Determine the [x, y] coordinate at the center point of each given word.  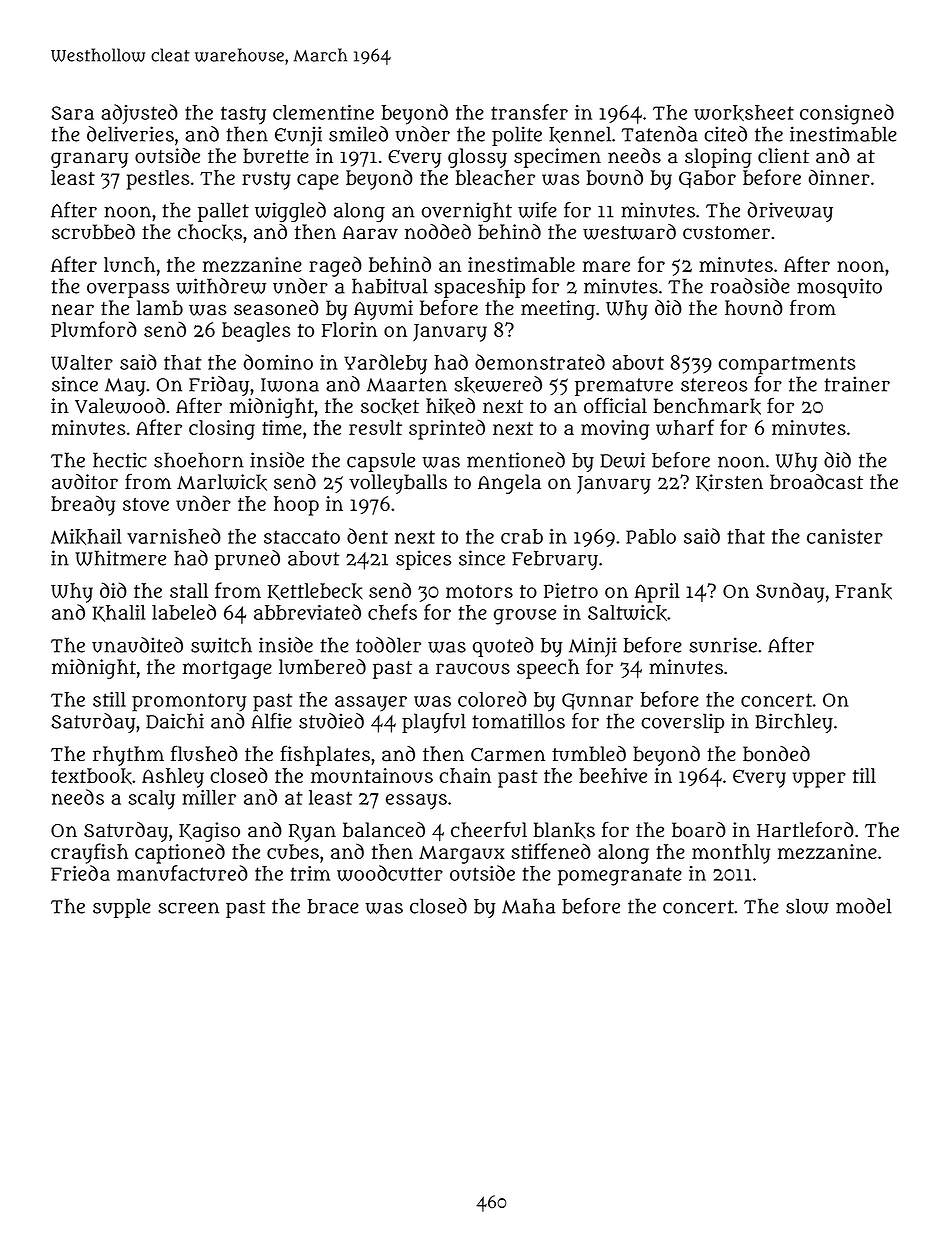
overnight [467, 212]
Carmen [508, 755]
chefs [392, 612]
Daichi [175, 721]
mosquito [839, 288]
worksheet [744, 113]
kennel [580, 134]
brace [333, 906]
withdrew [221, 286]
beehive [613, 775]
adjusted [139, 114]
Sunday [790, 592]
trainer [857, 384]
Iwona [290, 385]
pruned [247, 560]
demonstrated [540, 362]
